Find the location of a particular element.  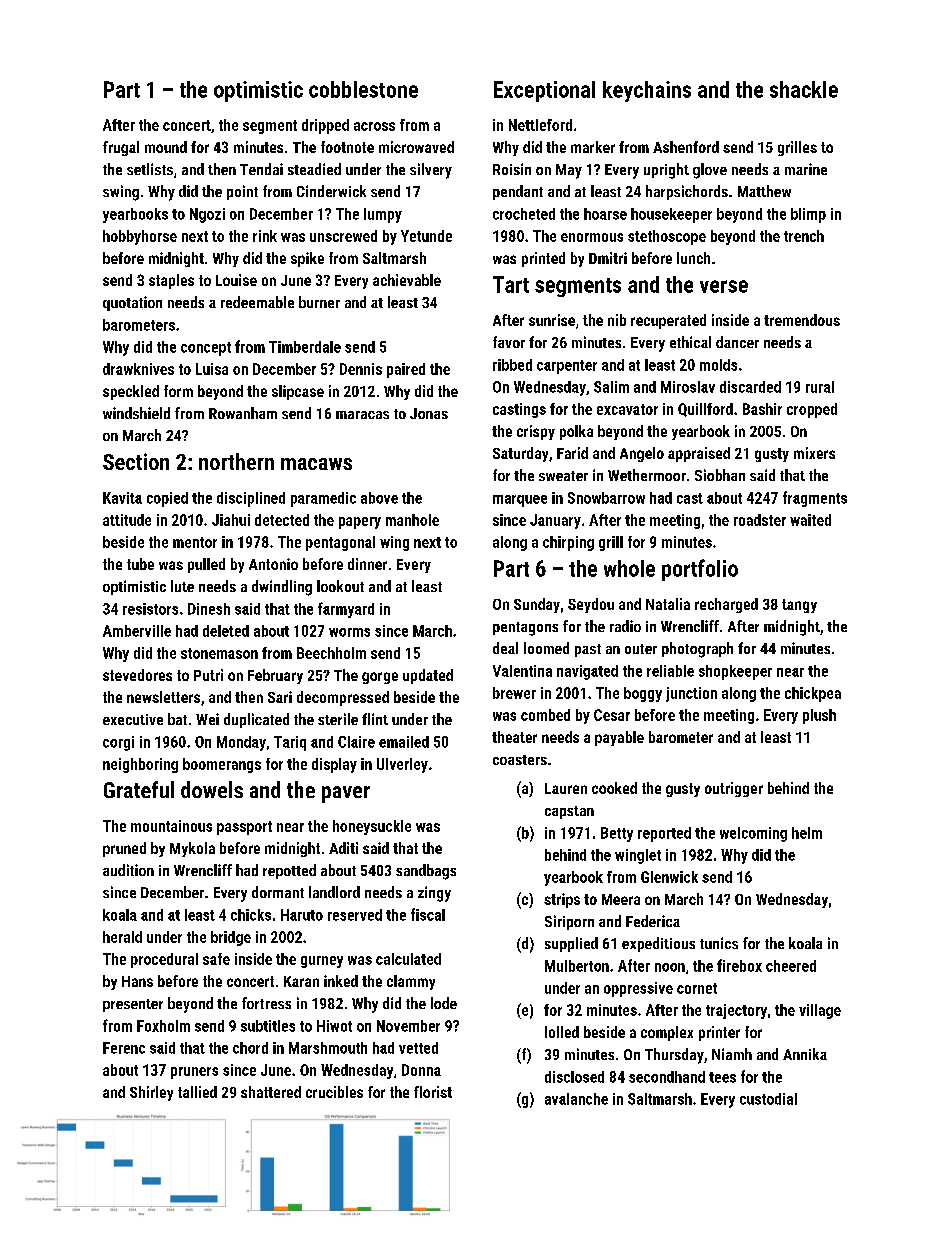

Antonio is located at coordinates (273, 564).
